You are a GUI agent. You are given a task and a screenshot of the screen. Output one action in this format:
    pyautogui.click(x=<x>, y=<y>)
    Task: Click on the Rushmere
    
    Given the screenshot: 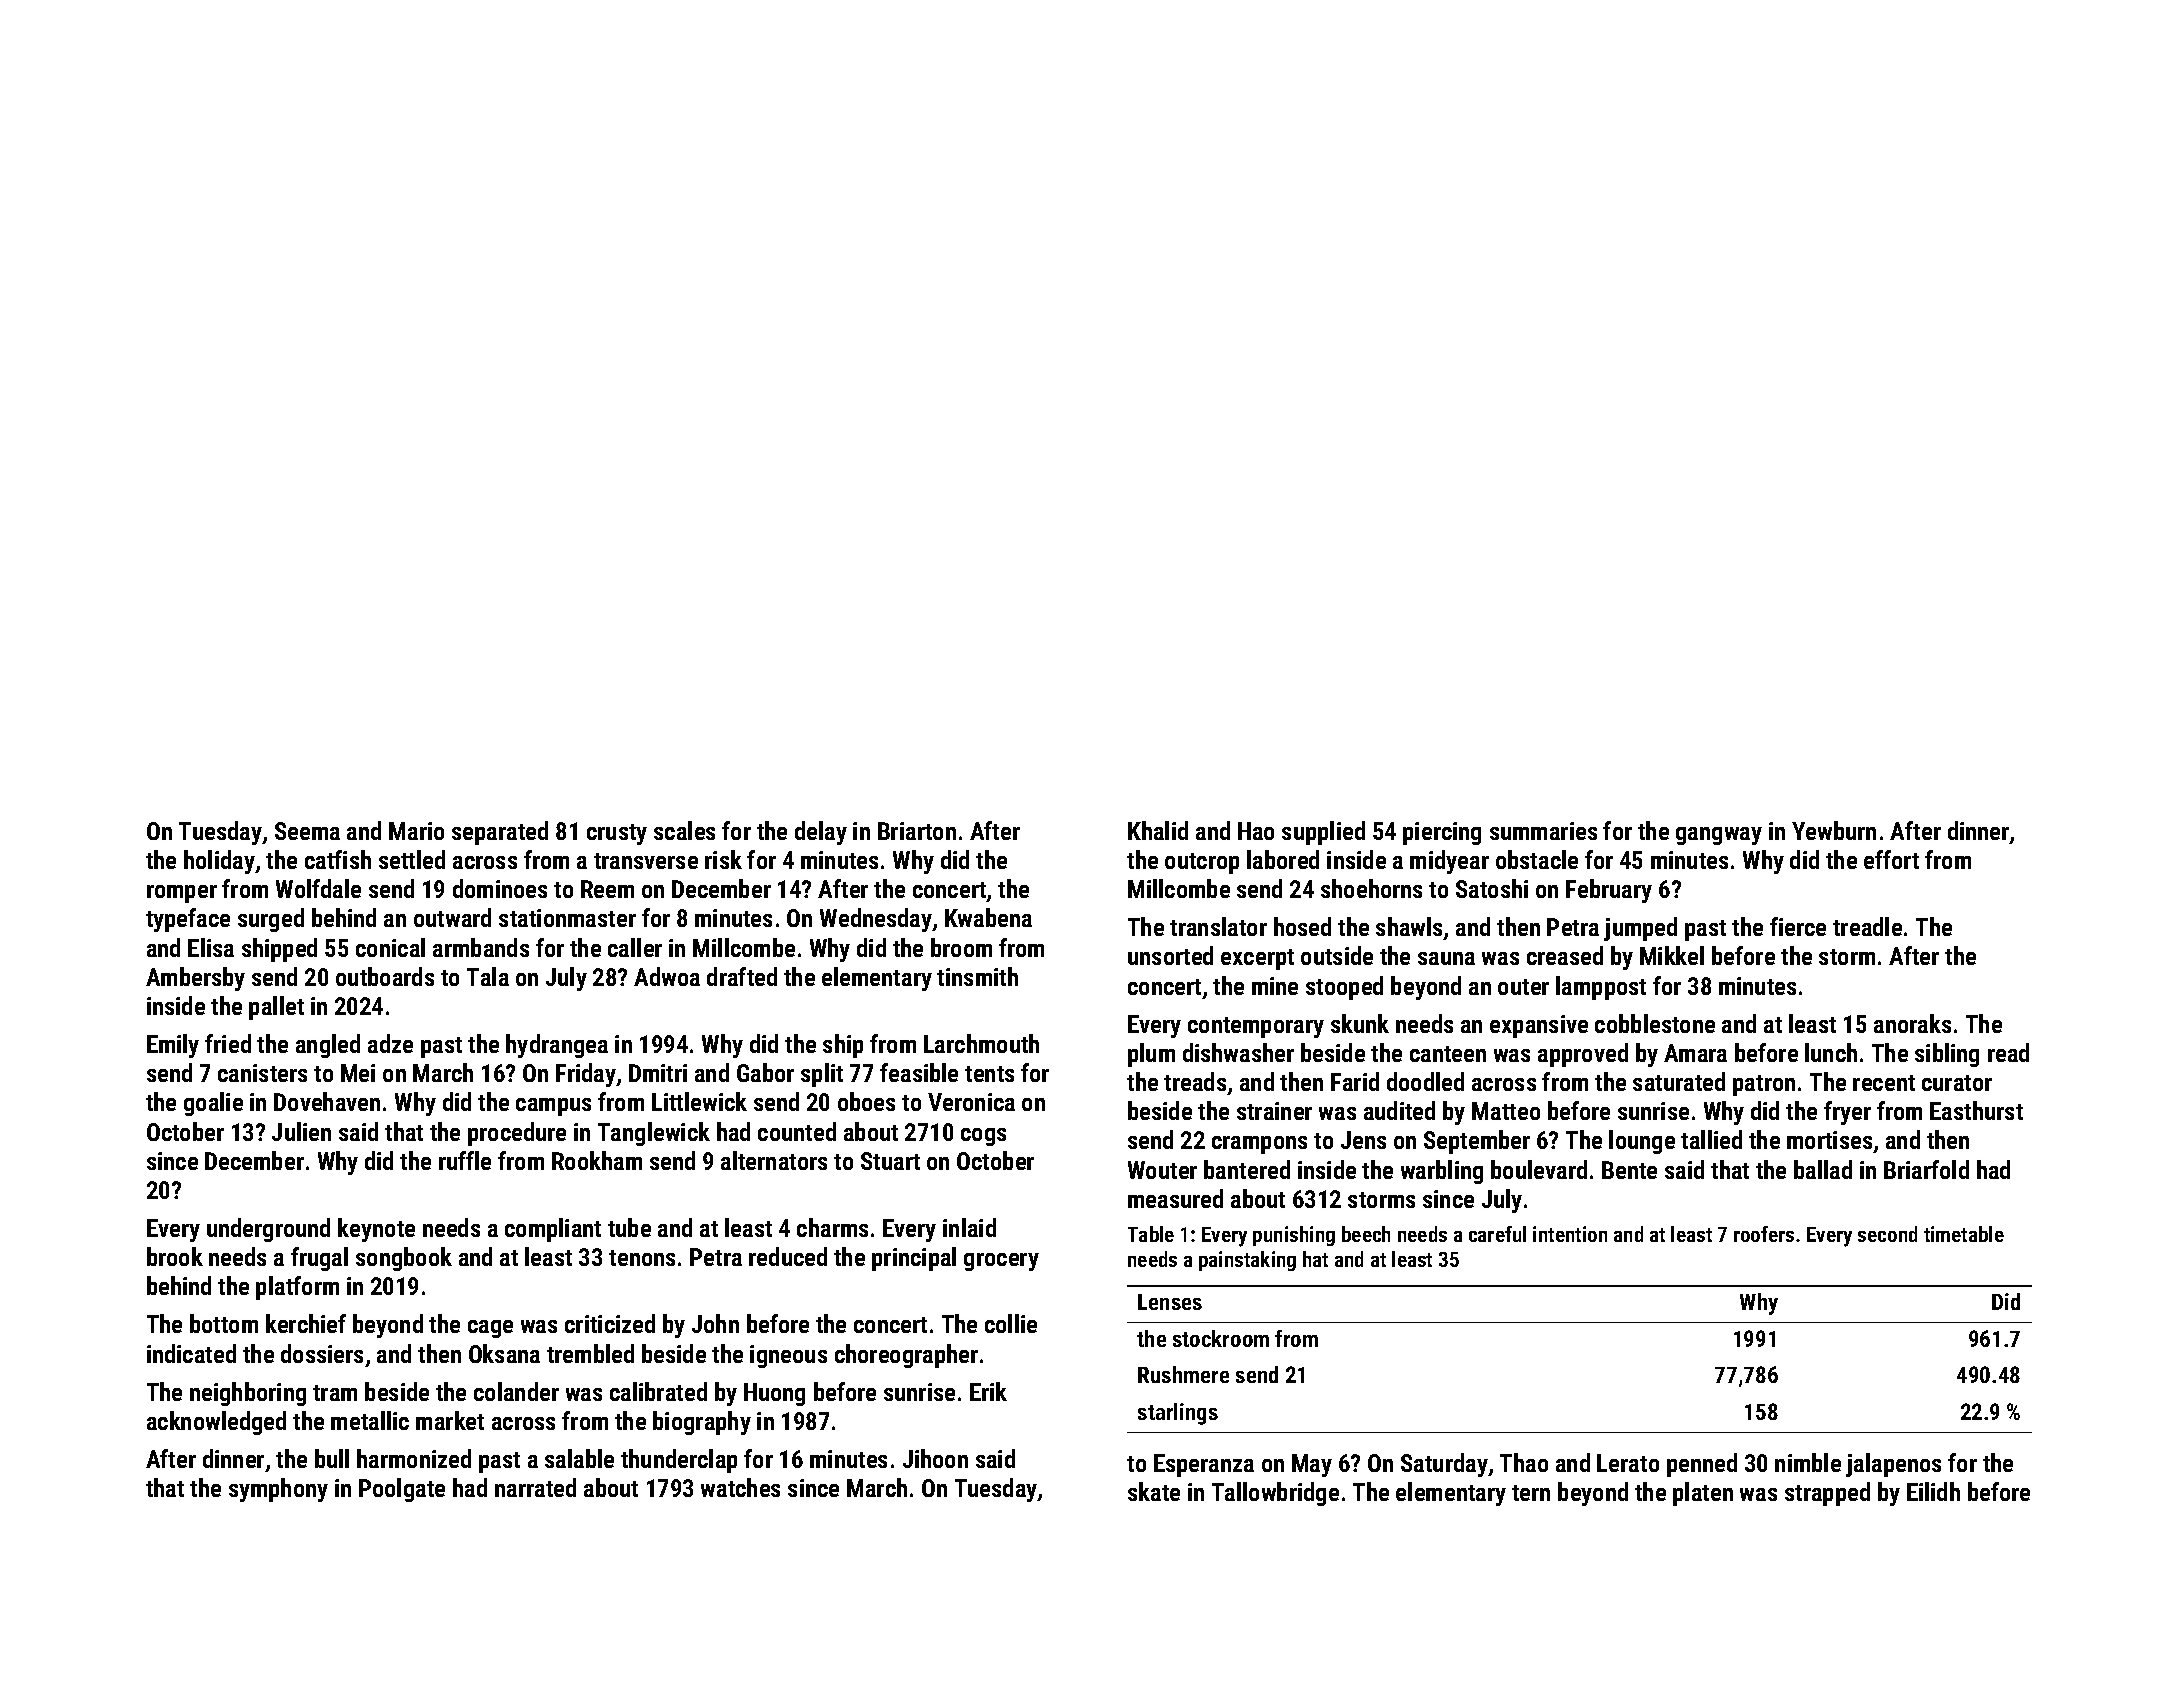 What is the action you would take?
    pyautogui.click(x=1183, y=1374)
